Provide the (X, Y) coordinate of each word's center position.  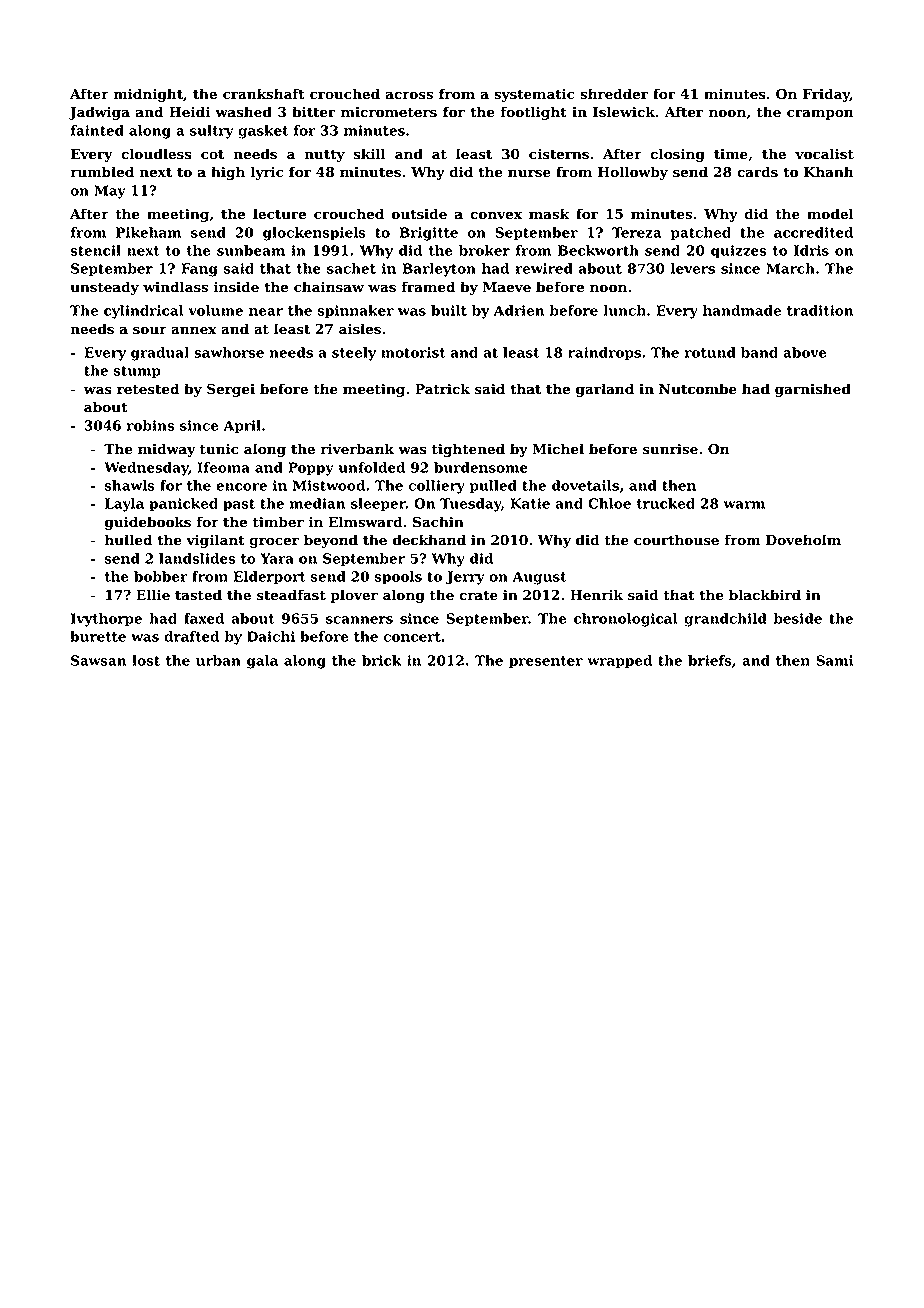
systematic (534, 95)
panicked (183, 505)
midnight (148, 95)
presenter (546, 662)
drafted (191, 636)
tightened (468, 450)
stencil (95, 250)
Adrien (519, 310)
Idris (811, 250)
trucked (665, 503)
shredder (614, 94)
